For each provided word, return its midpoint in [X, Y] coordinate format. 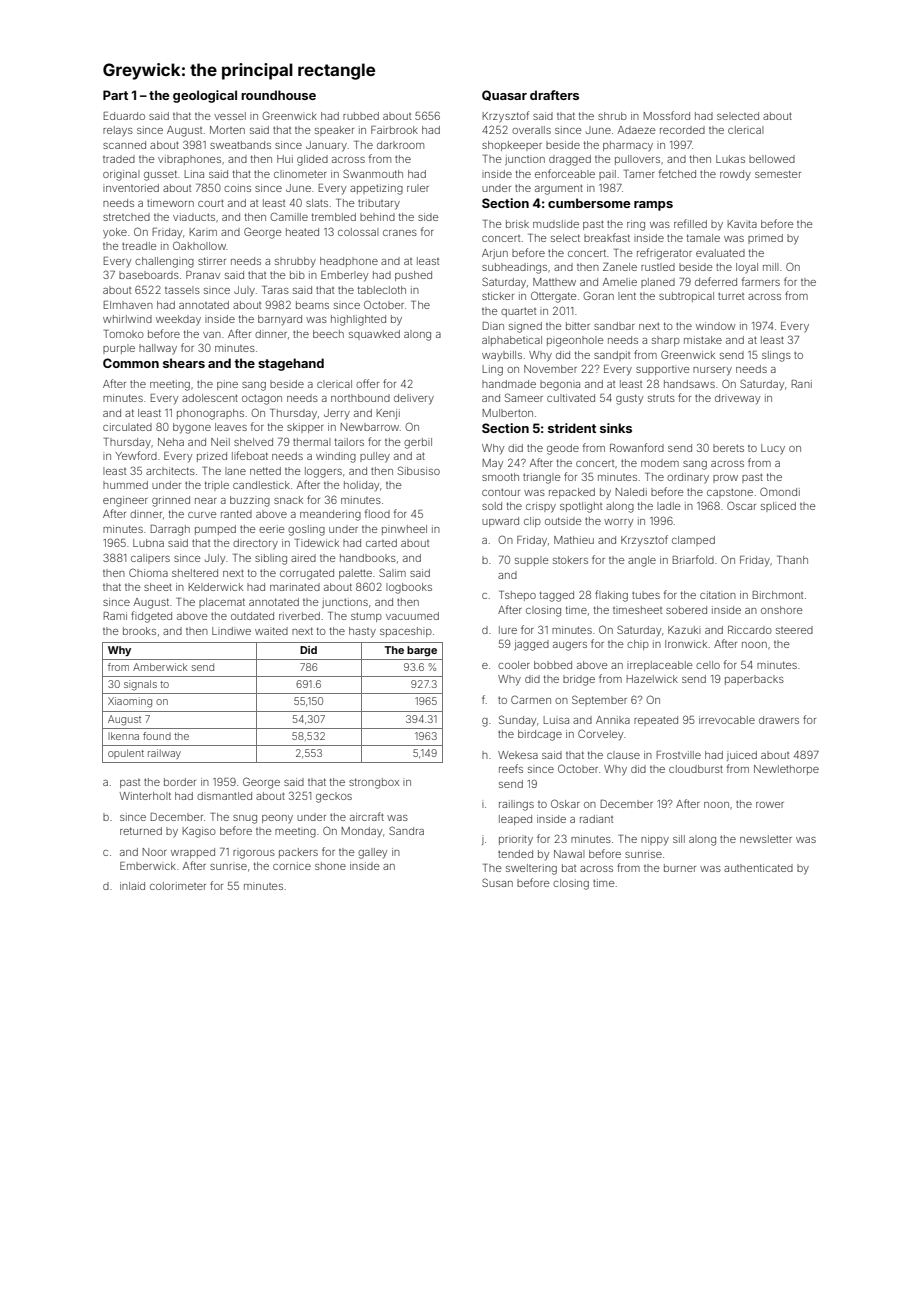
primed [765, 239]
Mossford [667, 115]
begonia [560, 385]
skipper [305, 428]
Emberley [344, 276]
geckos [334, 797]
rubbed [361, 116]
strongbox [374, 783]
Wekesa [518, 755]
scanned [124, 145]
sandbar [614, 326]
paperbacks [754, 680]
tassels [182, 290]
